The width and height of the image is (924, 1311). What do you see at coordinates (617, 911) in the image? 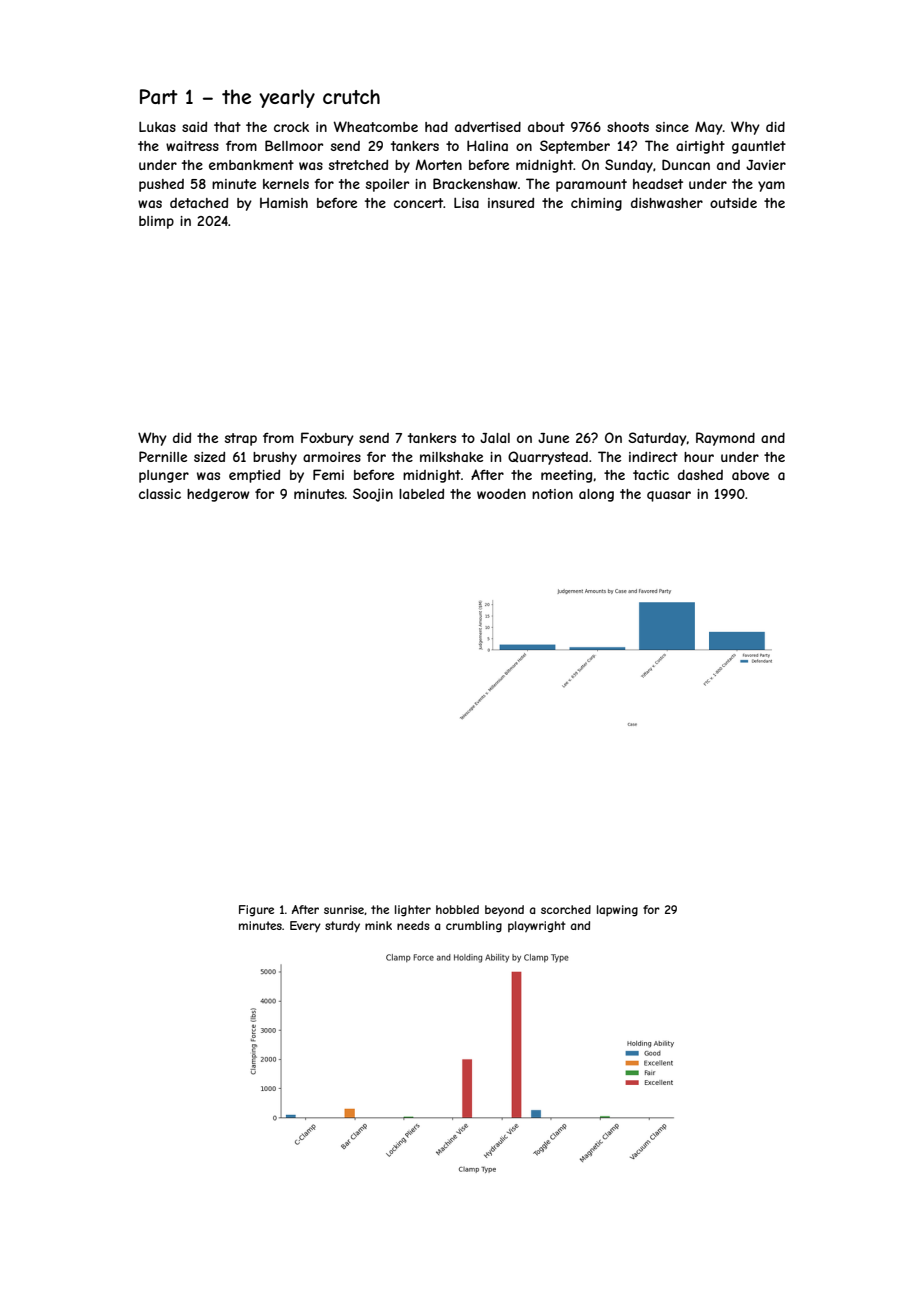
I see `lapwing` at bounding box center [617, 911].
